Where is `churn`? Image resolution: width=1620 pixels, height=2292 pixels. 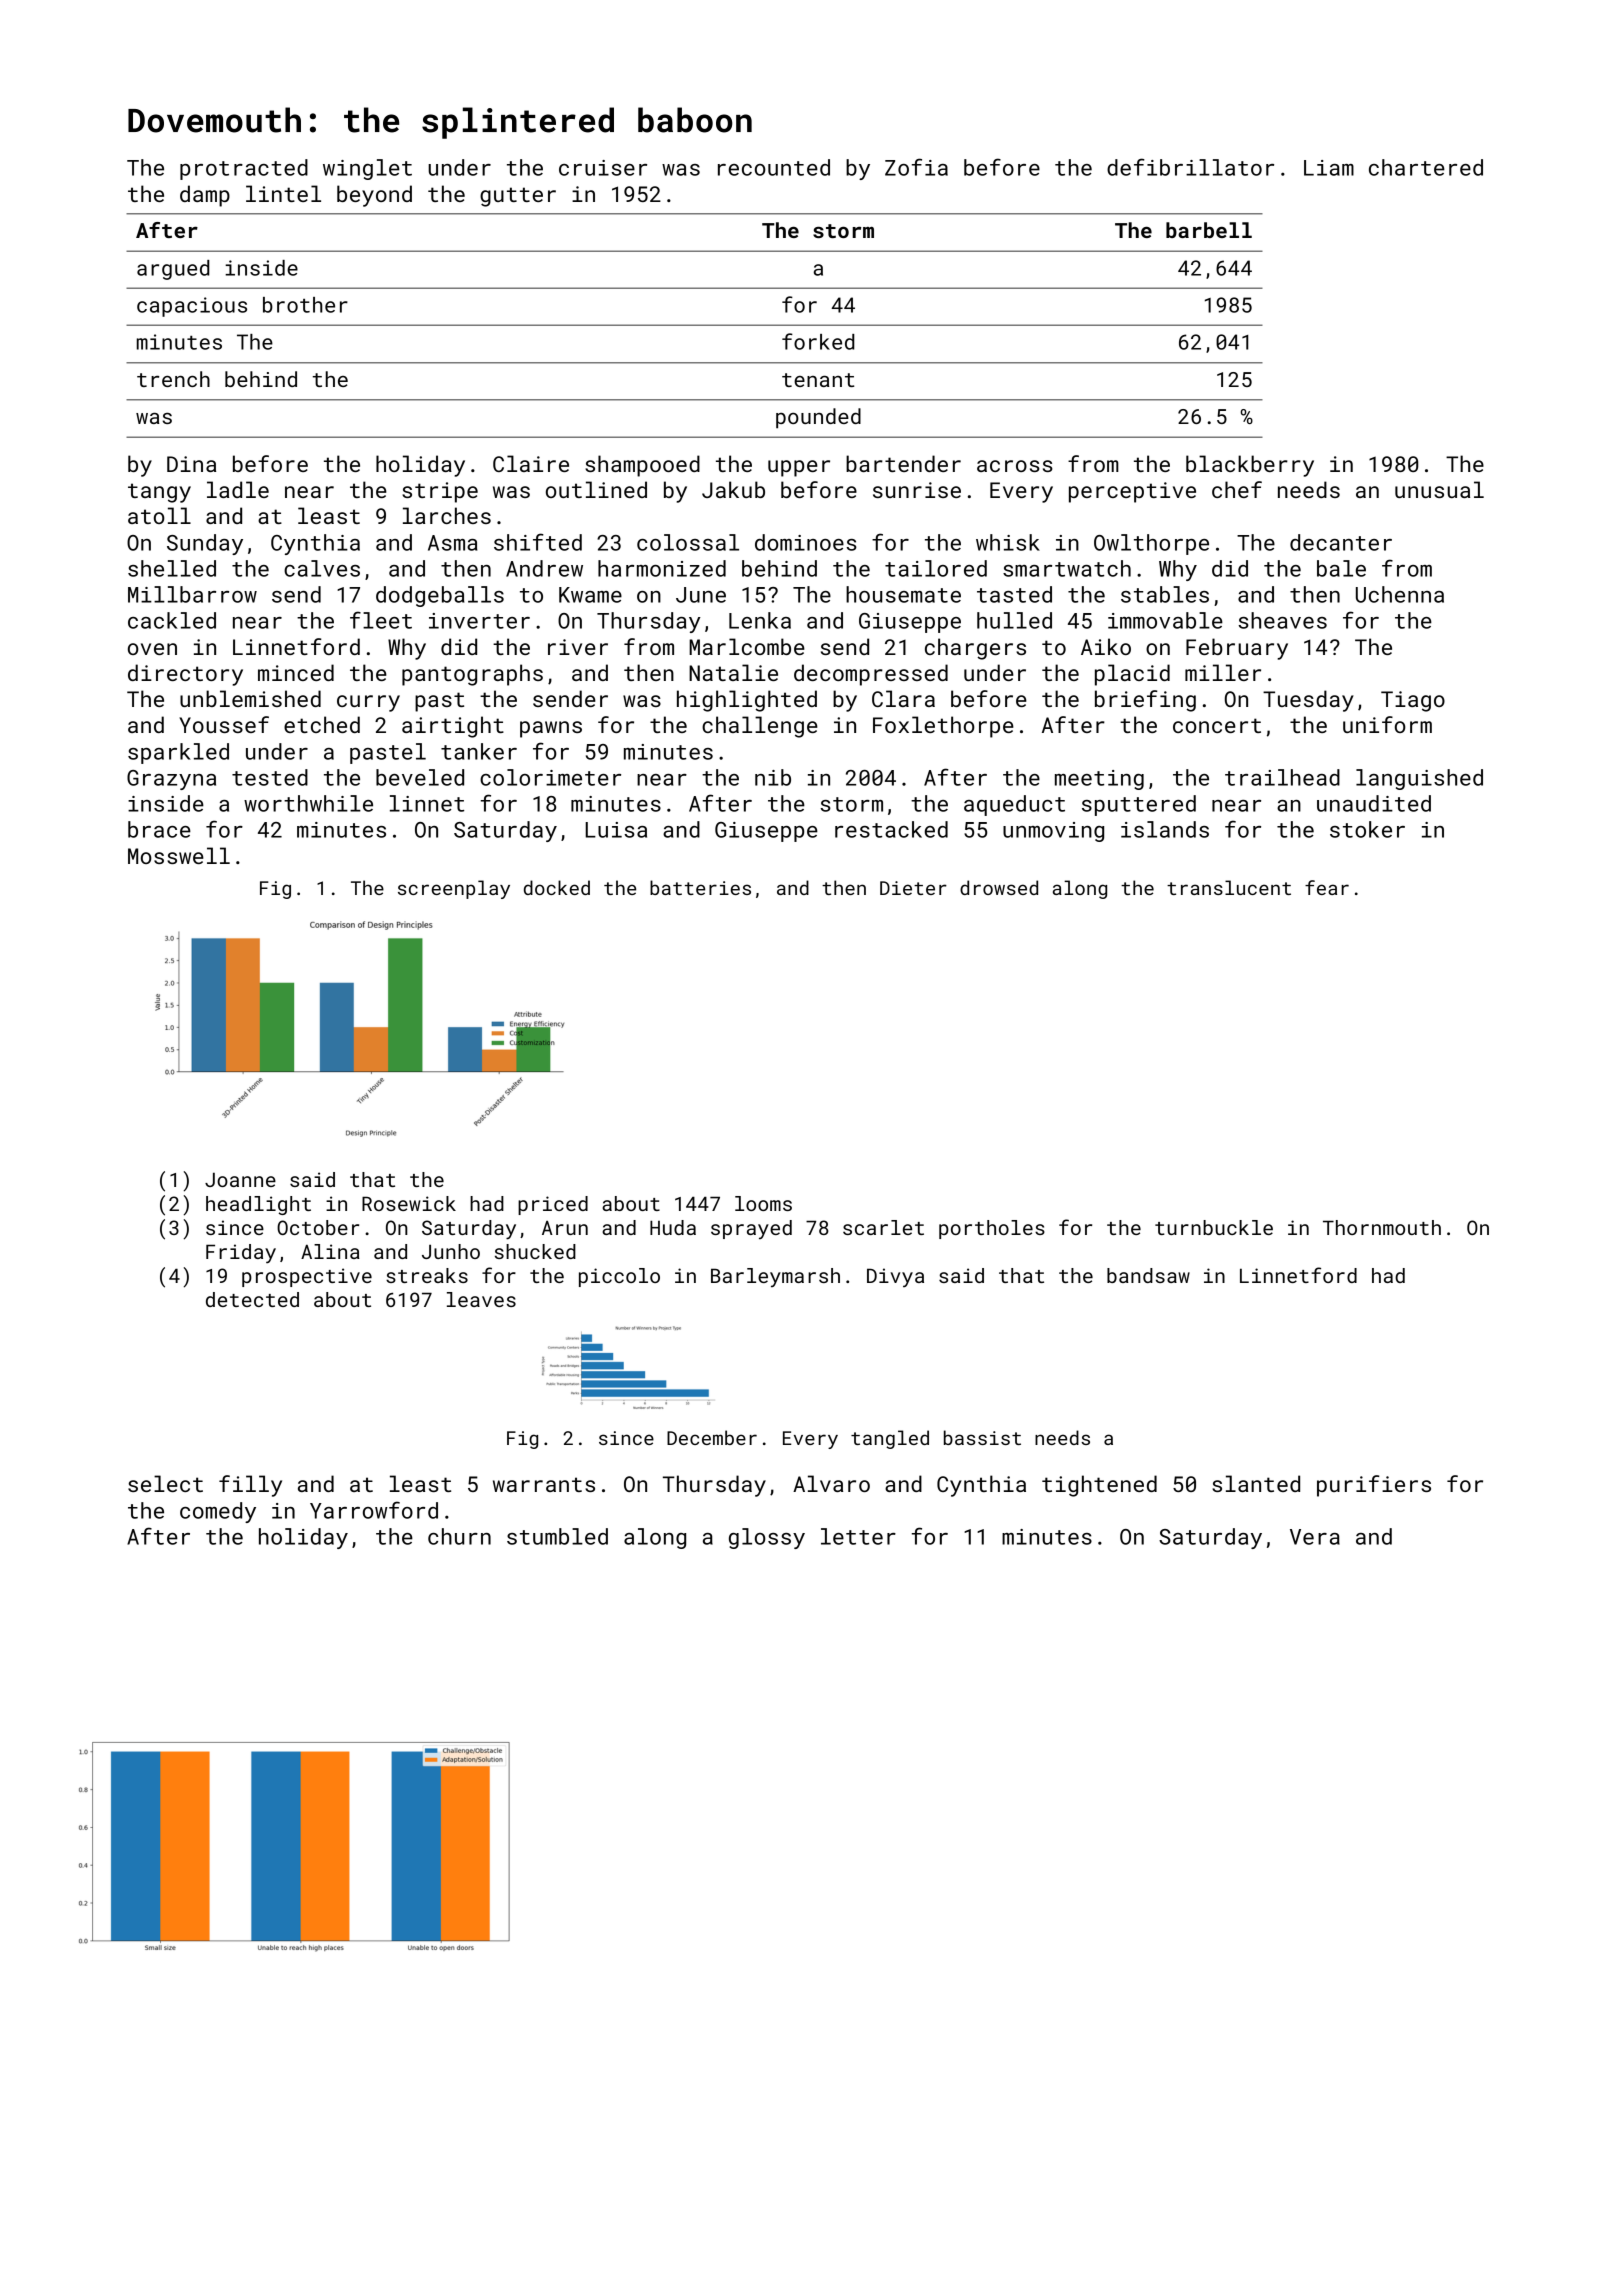 churn is located at coordinates (459, 1536).
